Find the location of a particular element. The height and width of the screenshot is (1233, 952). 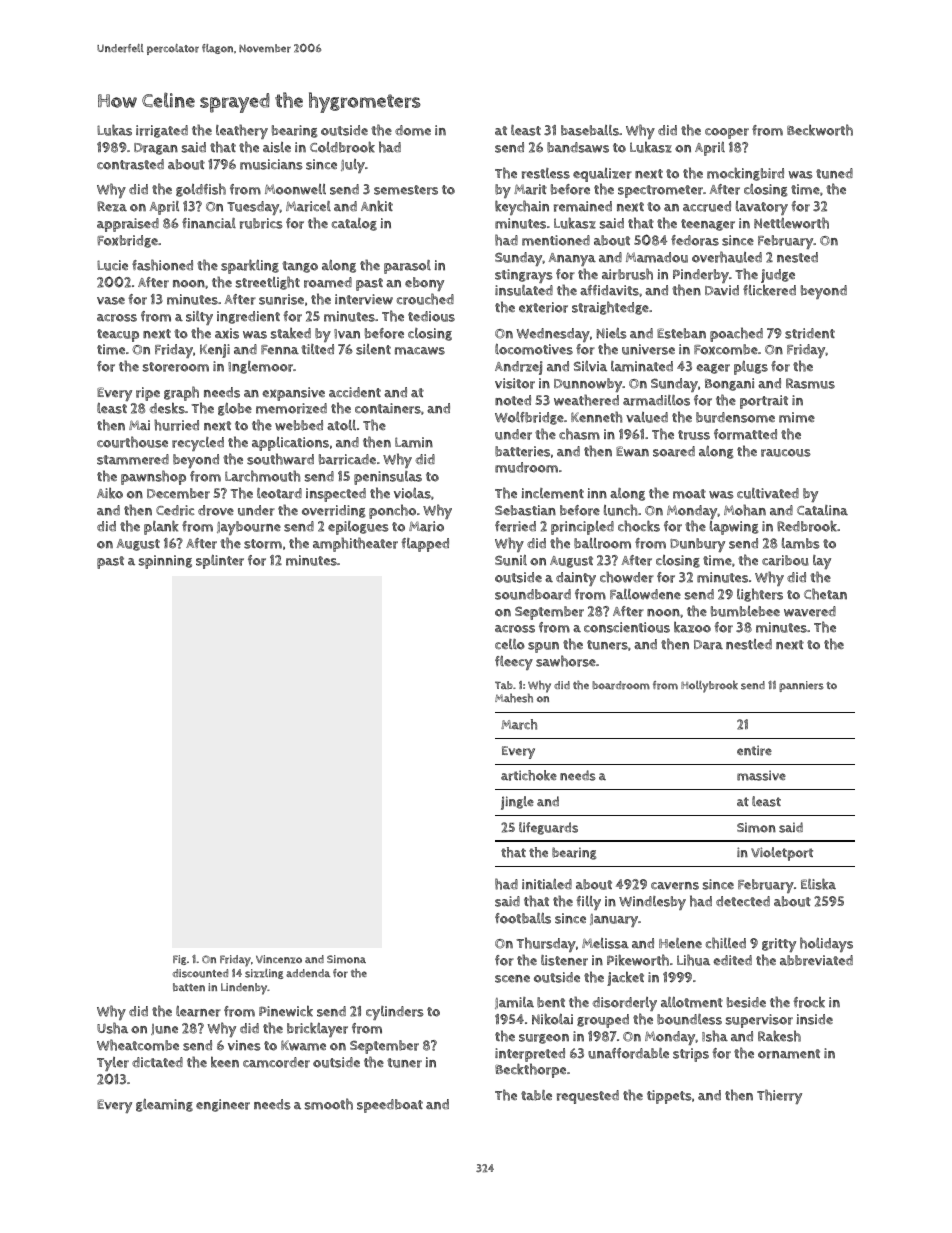

catalog is located at coordinates (354, 224).
